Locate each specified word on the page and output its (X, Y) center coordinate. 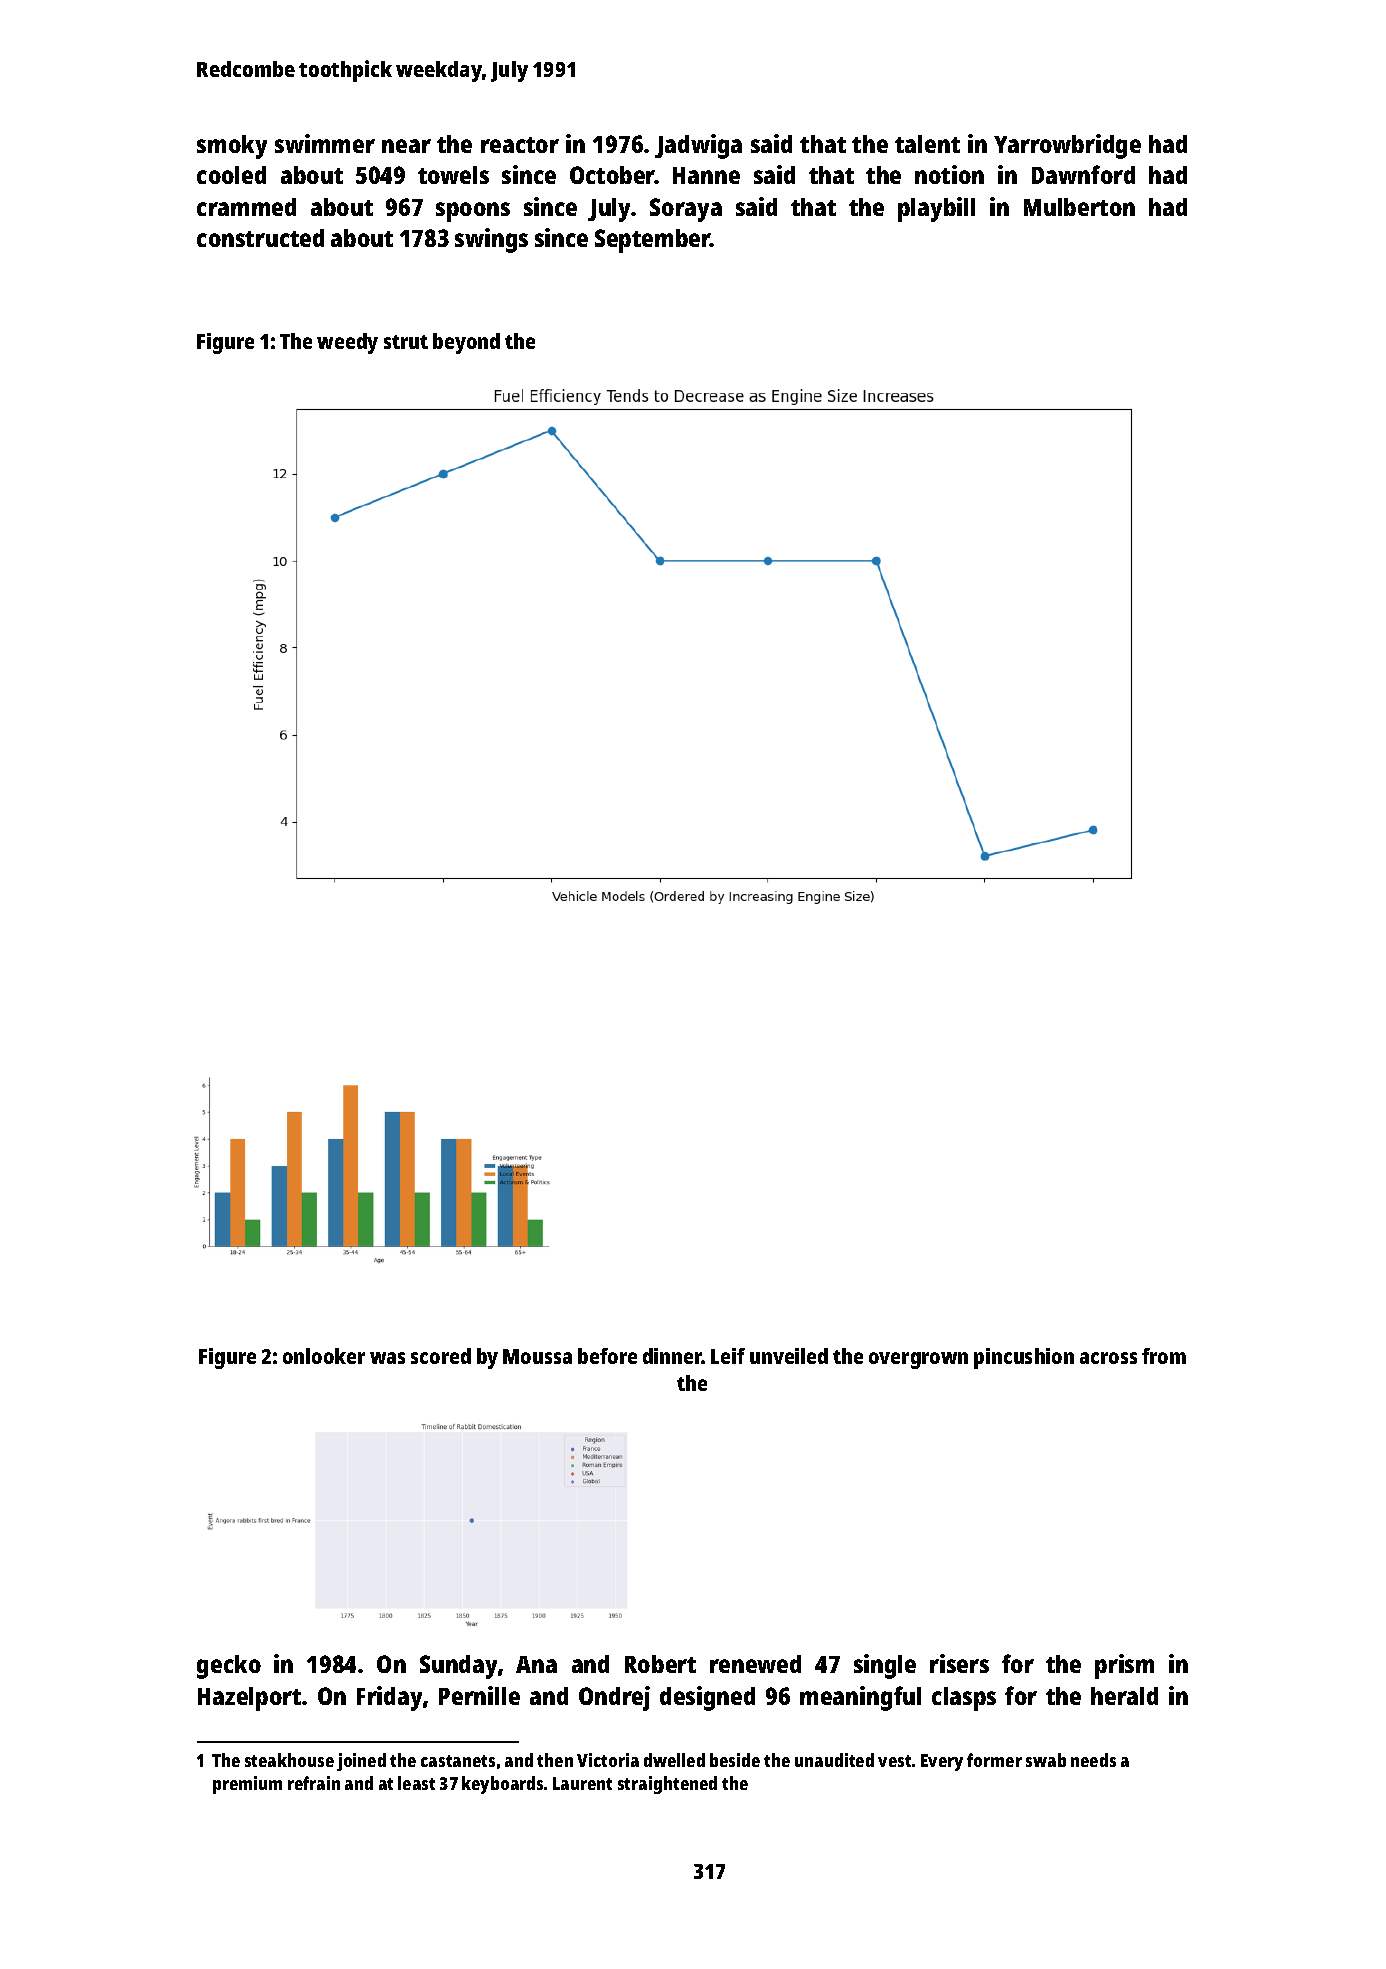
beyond (466, 343)
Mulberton (1079, 207)
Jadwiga (698, 146)
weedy (347, 343)
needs (1093, 1760)
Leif (728, 1356)
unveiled (789, 1356)
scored (441, 1356)
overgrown (918, 1360)
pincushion (1024, 1358)
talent (927, 144)
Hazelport (249, 1699)
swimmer (325, 143)
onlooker (324, 1356)
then (555, 1760)
